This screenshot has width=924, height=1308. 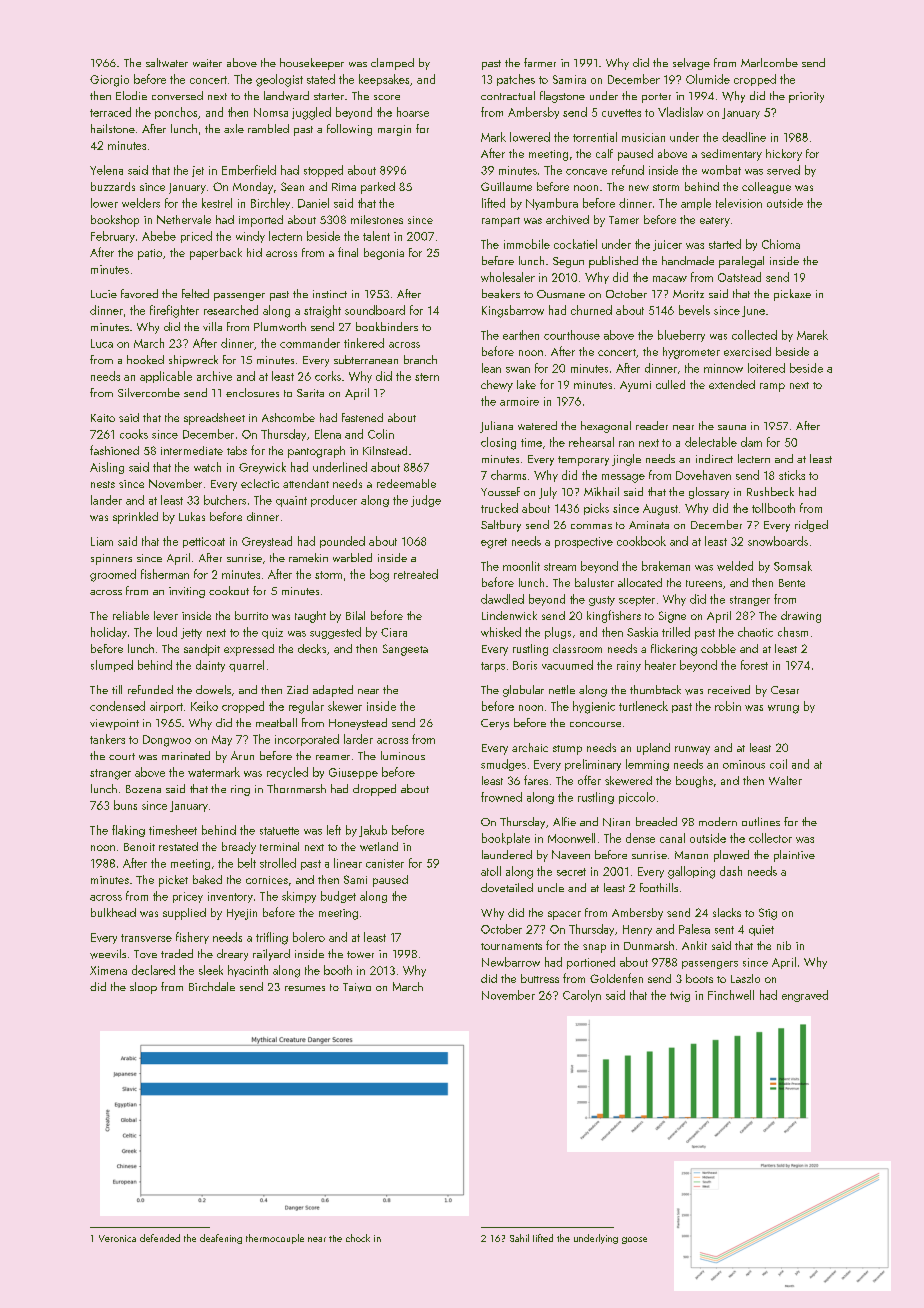 I want to click on clamped, so click(x=392, y=64).
